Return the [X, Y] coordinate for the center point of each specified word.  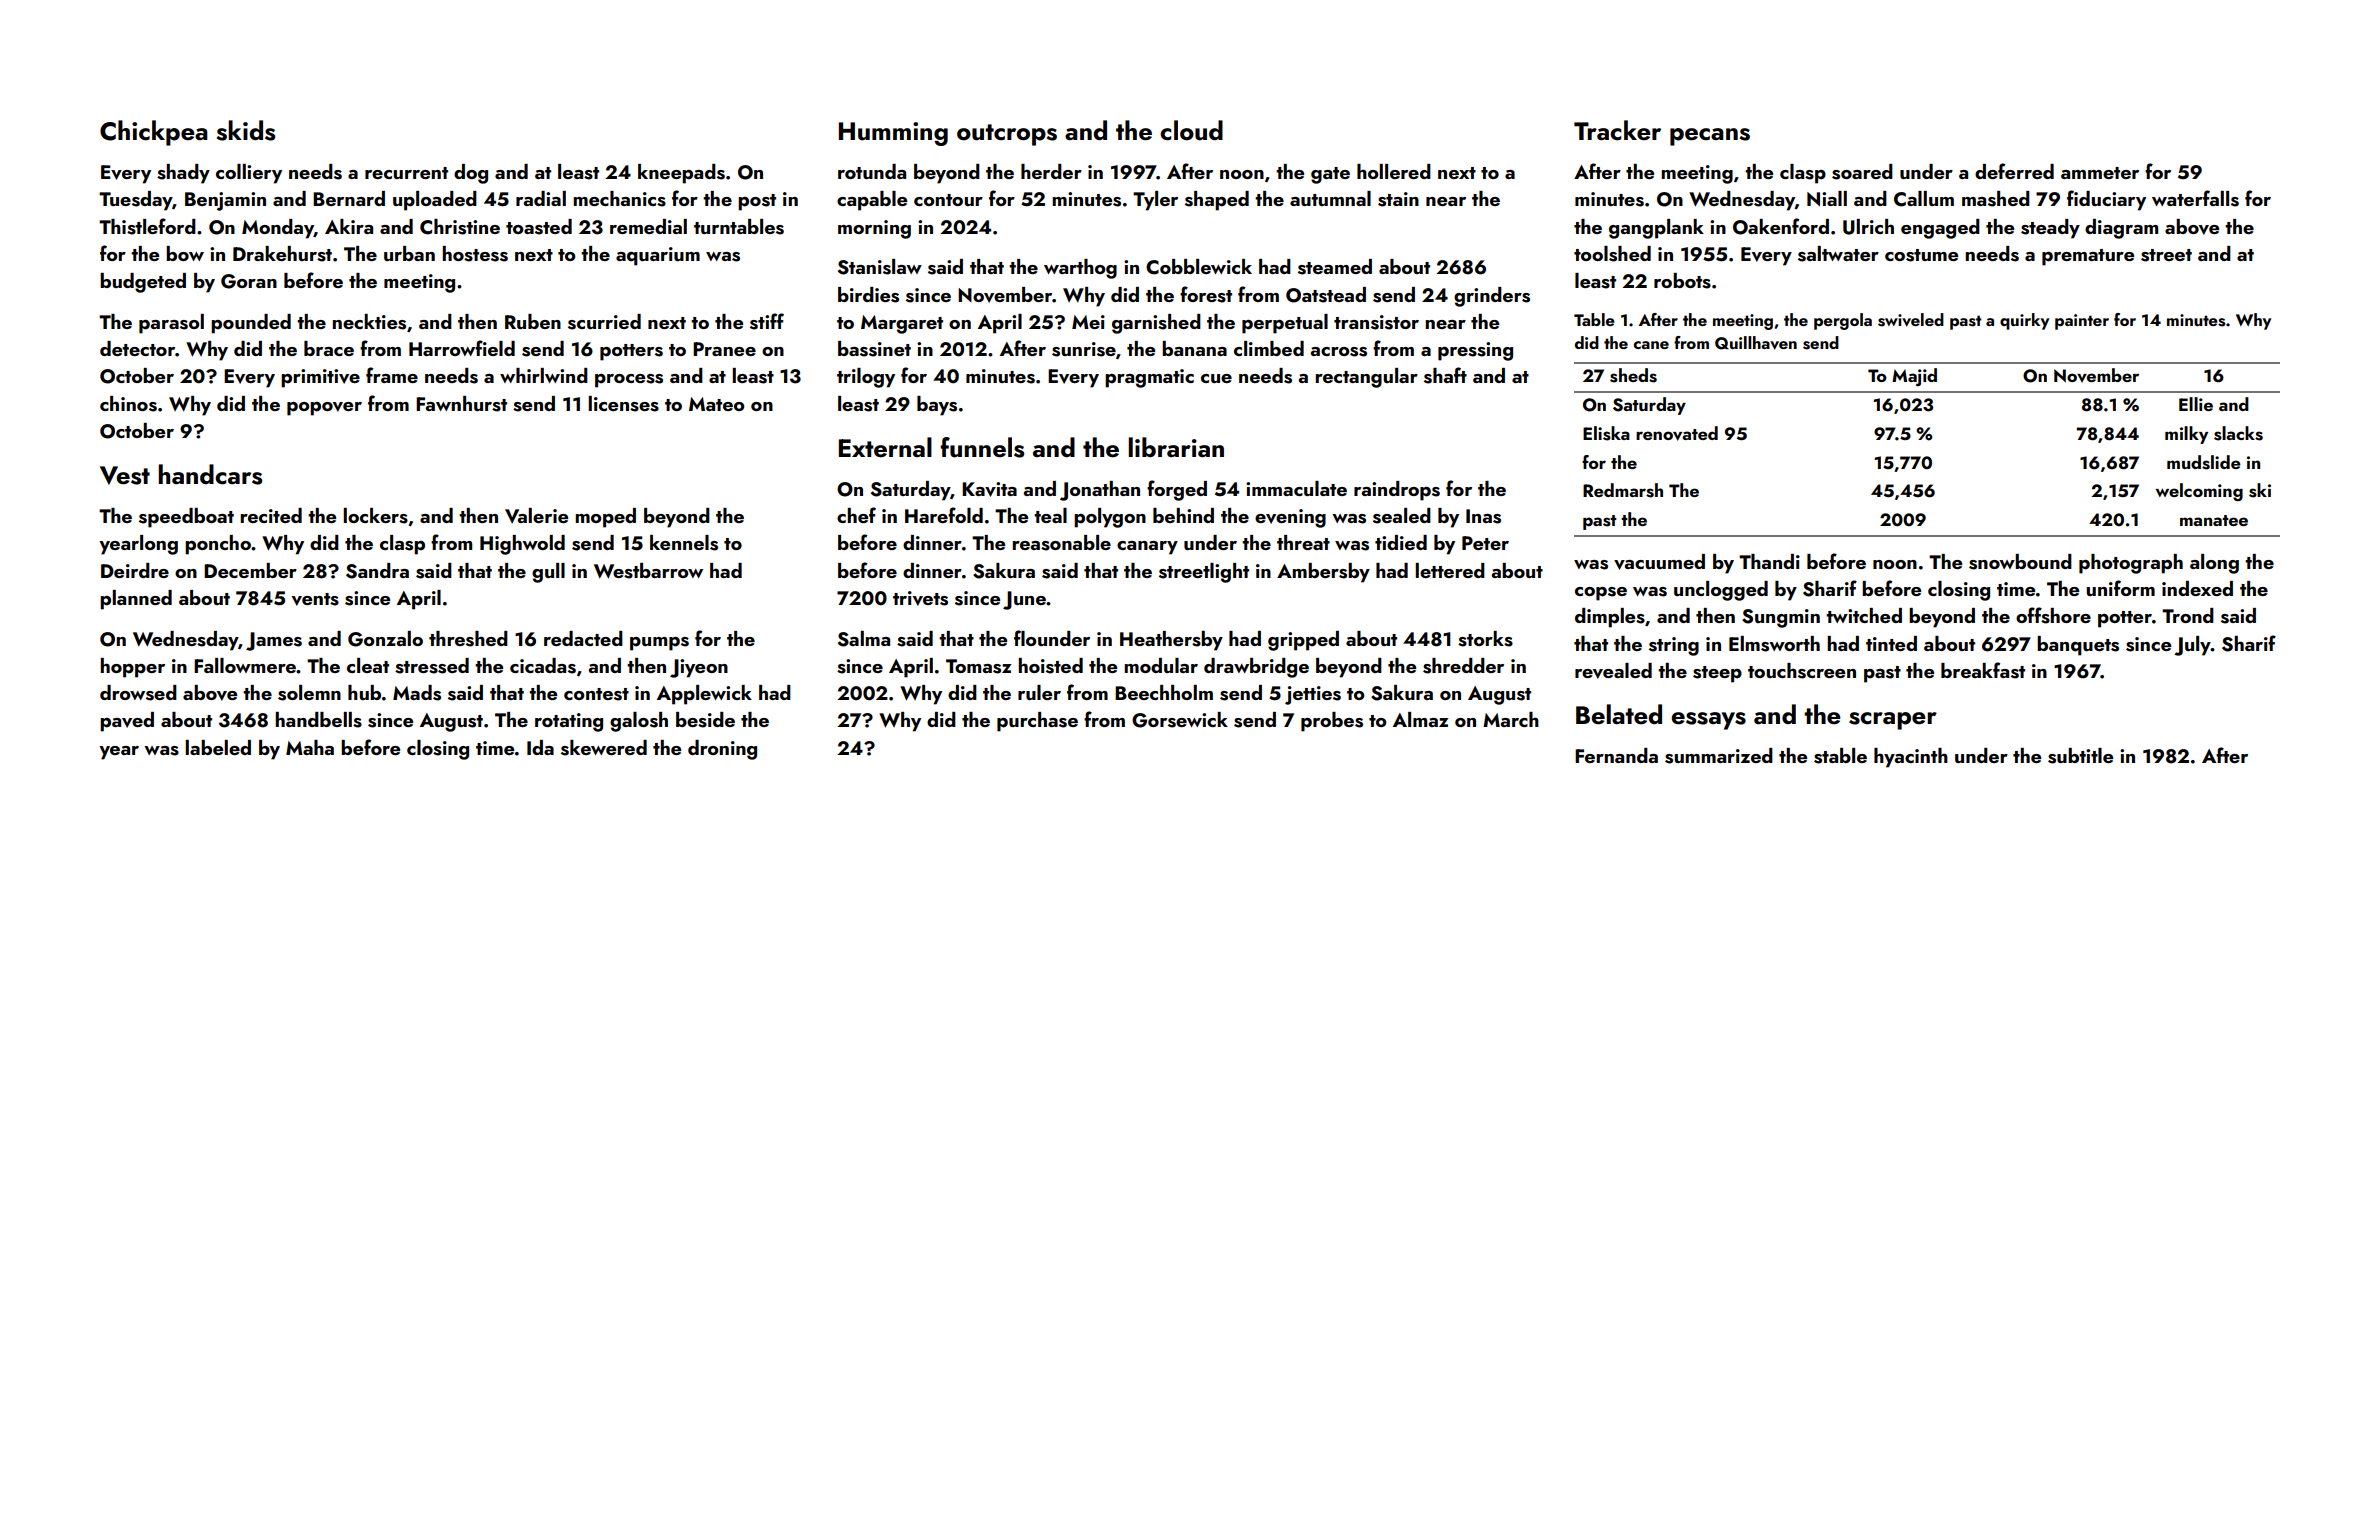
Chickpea [154, 133]
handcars [210, 474]
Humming [893, 134]
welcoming [2199, 492]
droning [722, 750]
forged [1177, 490]
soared [1862, 172]
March [1511, 719]
